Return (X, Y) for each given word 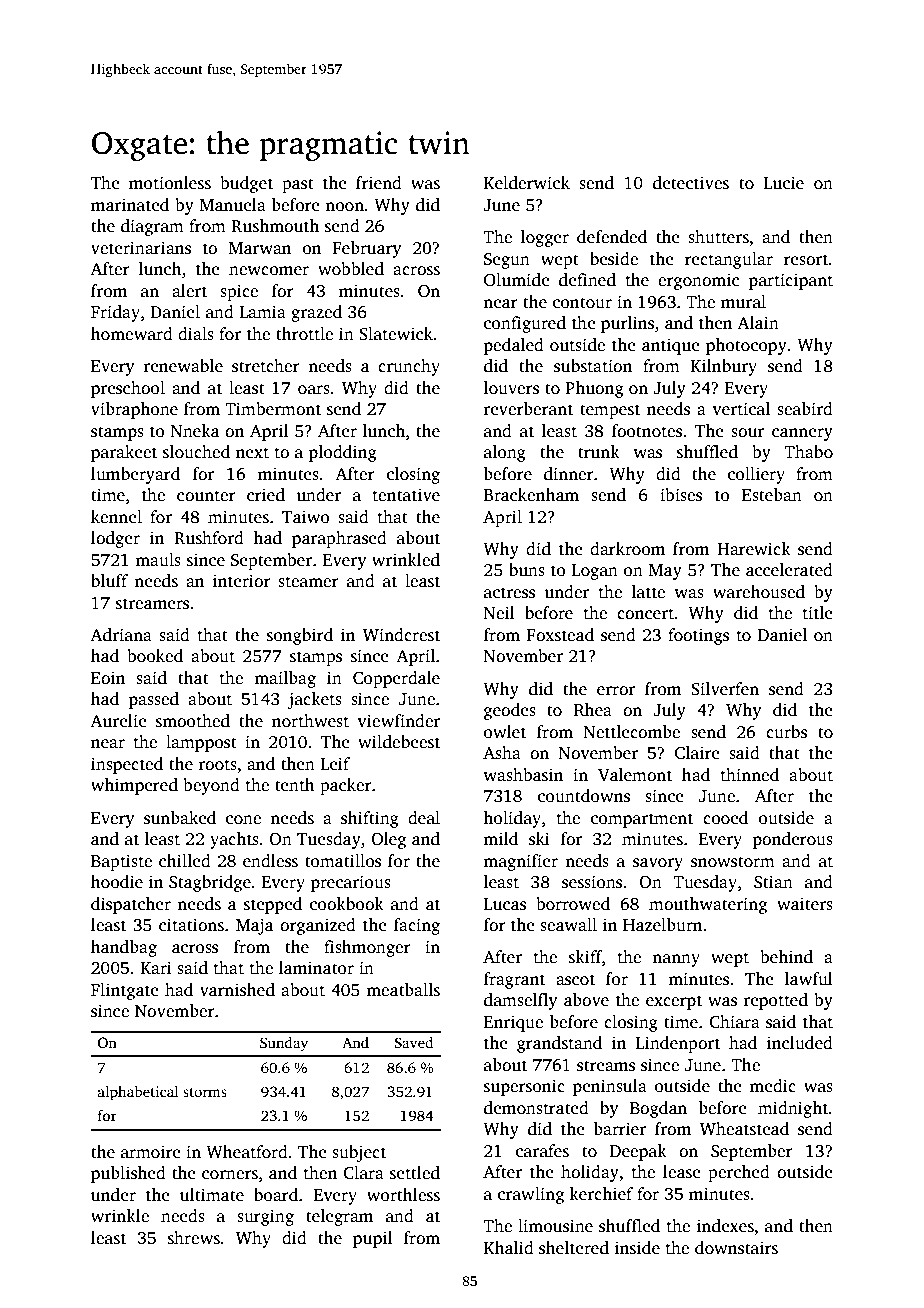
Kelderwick (527, 183)
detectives (691, 183)
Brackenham (531, 495)
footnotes (647, 431)
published (128, 1174)
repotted (776, 1001)
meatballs (403, 990)
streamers (152, 604)
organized (318, 926)
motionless (170, 183)
